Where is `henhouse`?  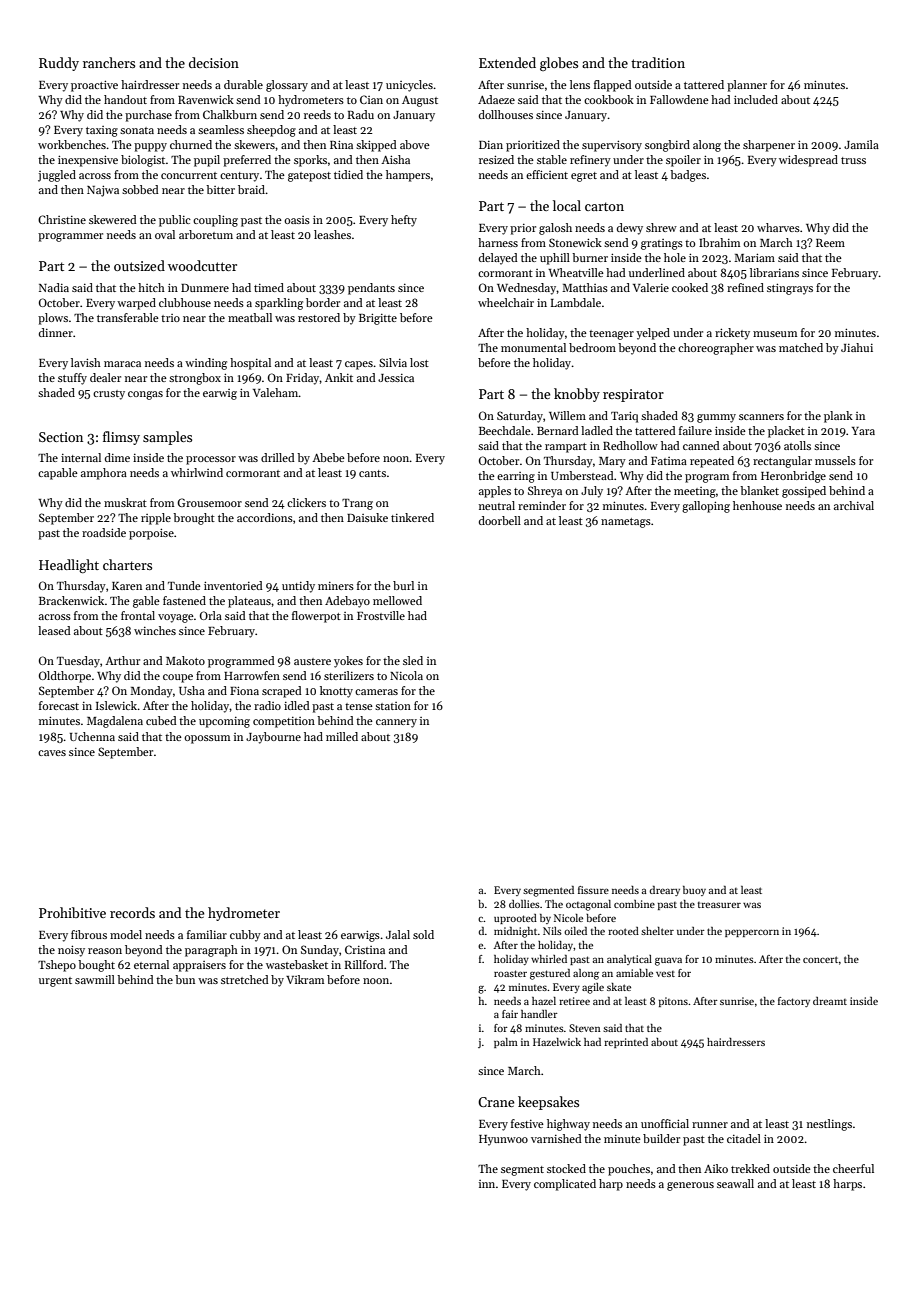
henhouse is located at coordinates (757, 505).
